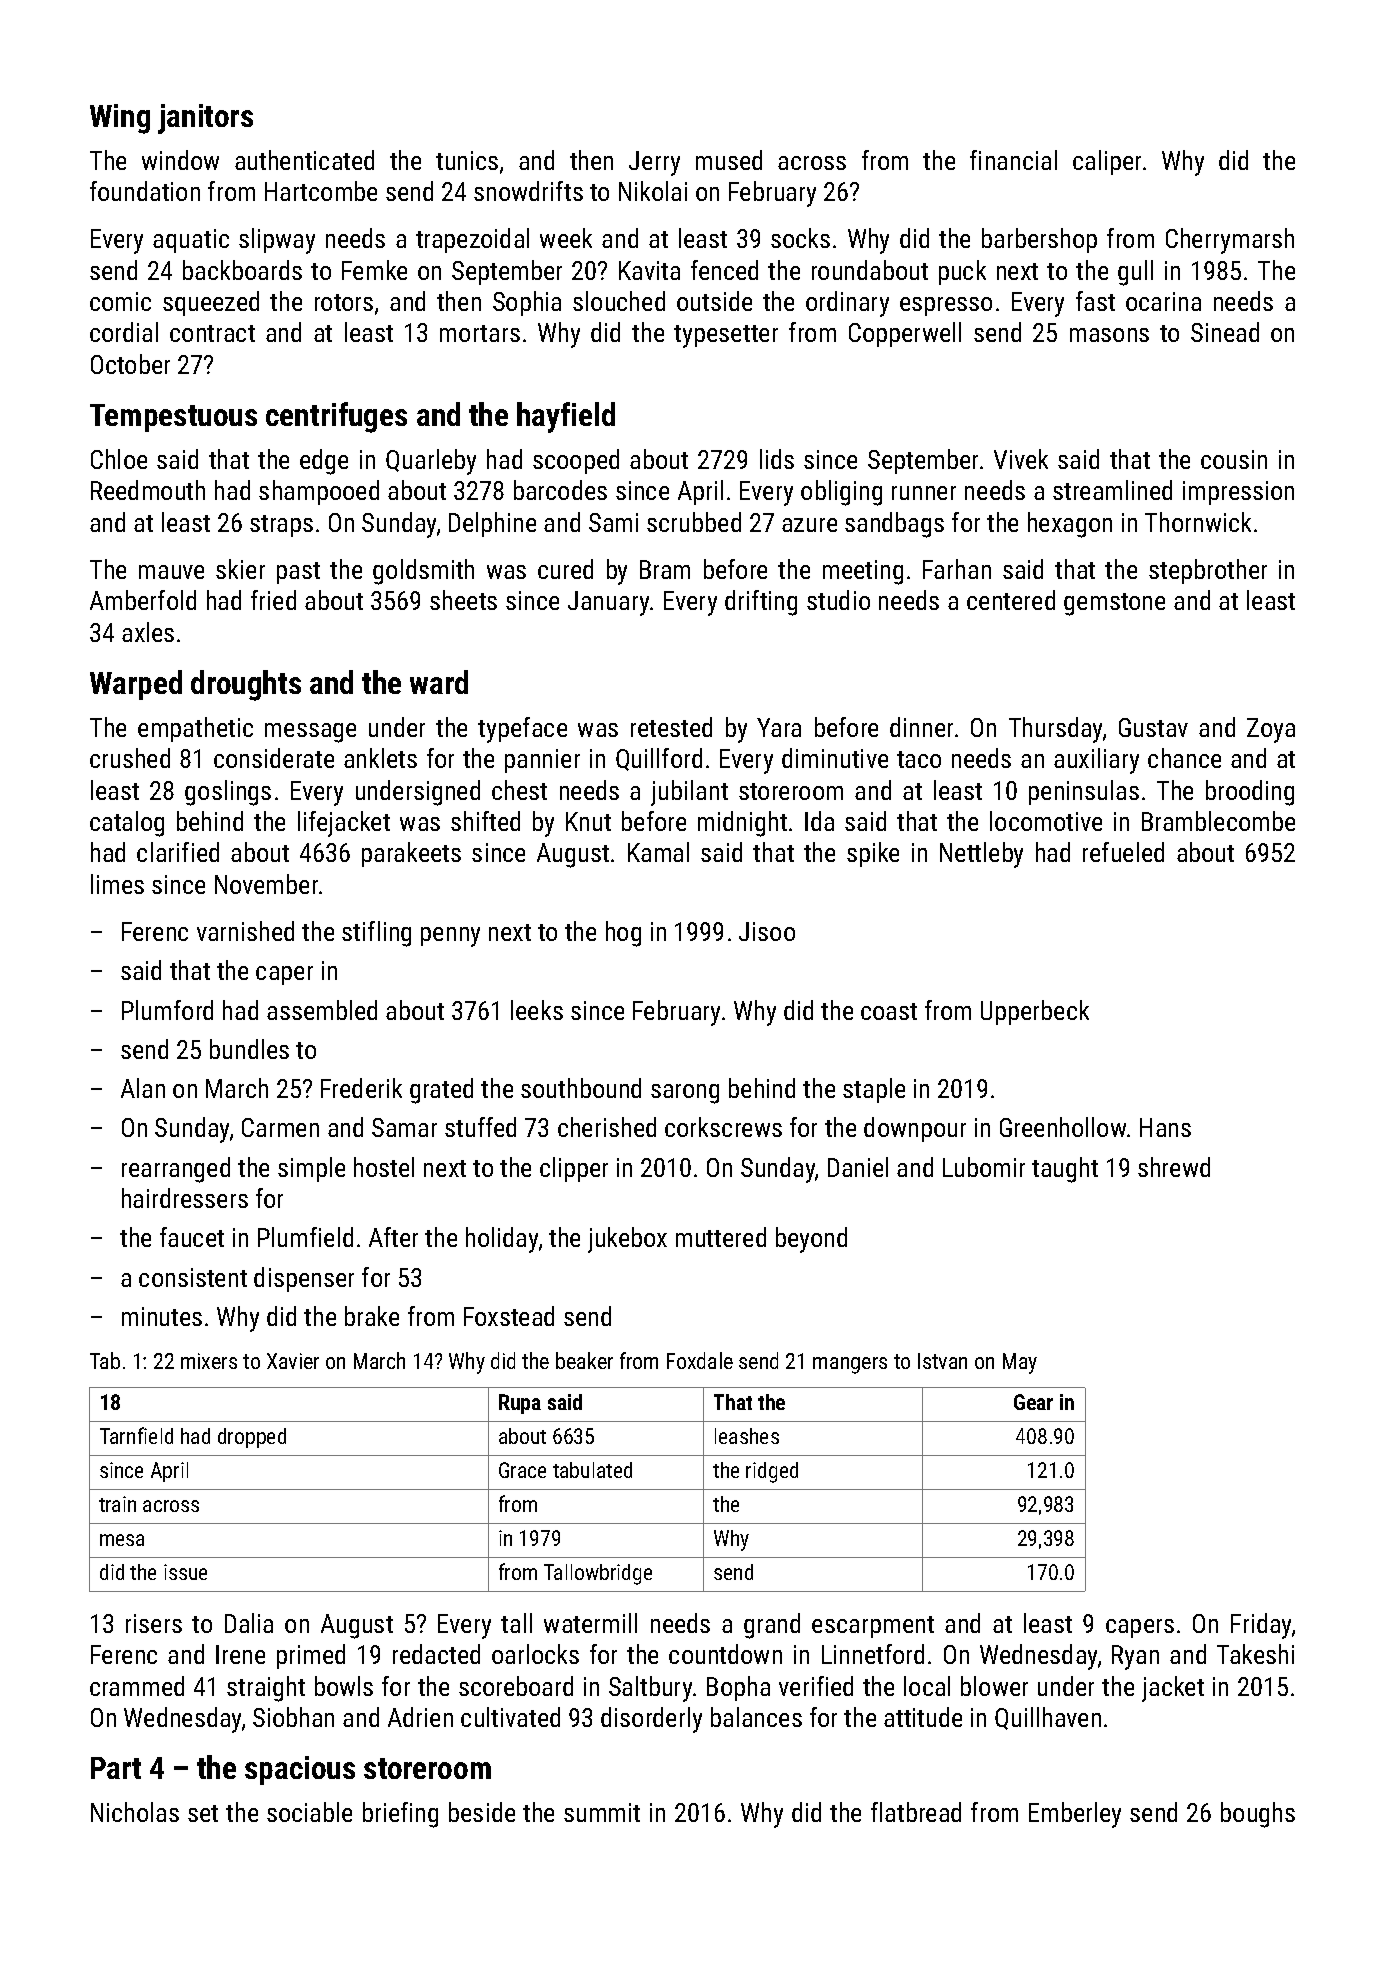 The height and width of the screenshot is (1969, 1386). What do you see at coordinates (889, 1011) in the screenshot?
I see `coast` at bounding box center [889, 1011].
